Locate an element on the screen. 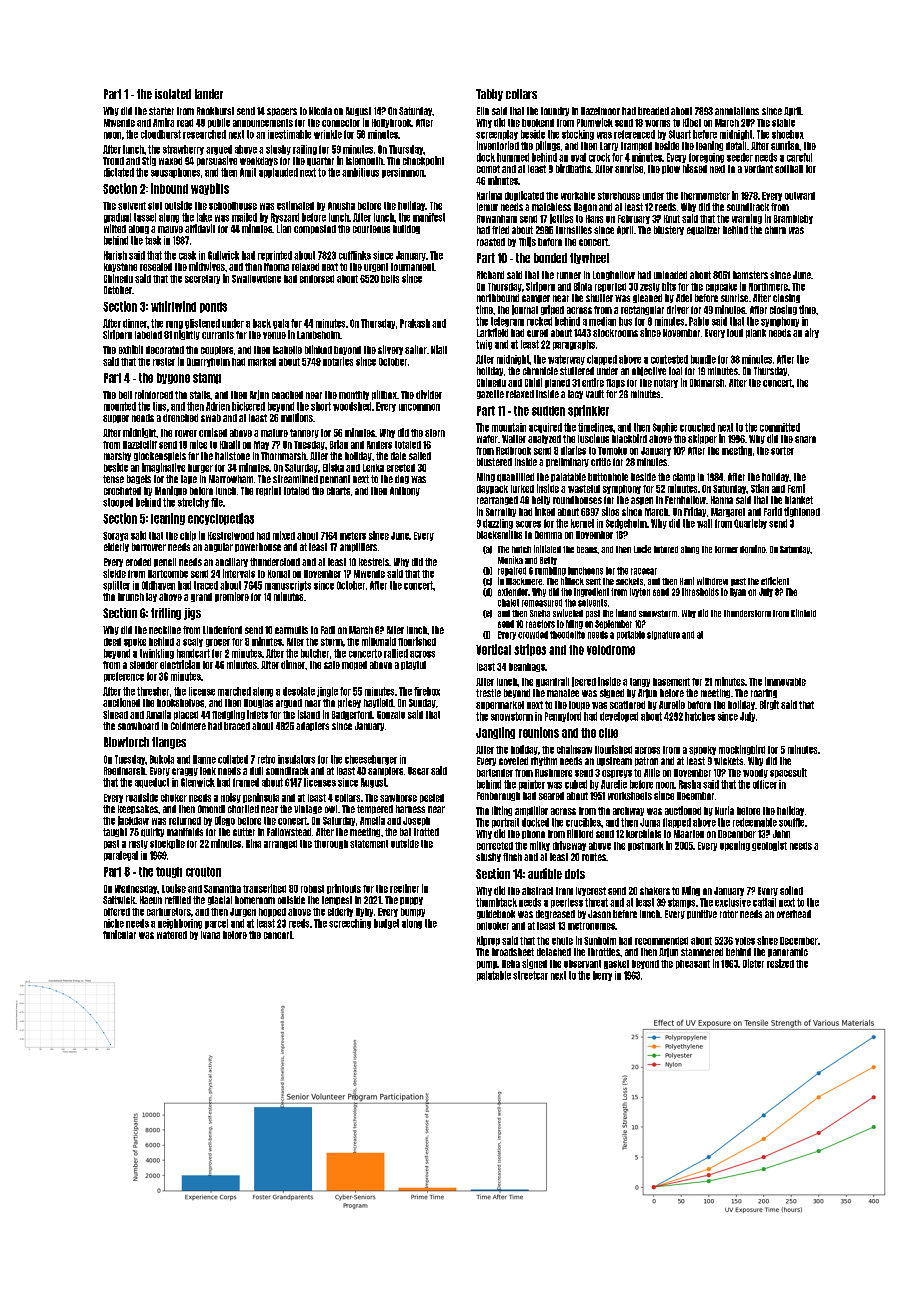 The image size is (924, 1308). Lian is located at coordinates (284, 228).
